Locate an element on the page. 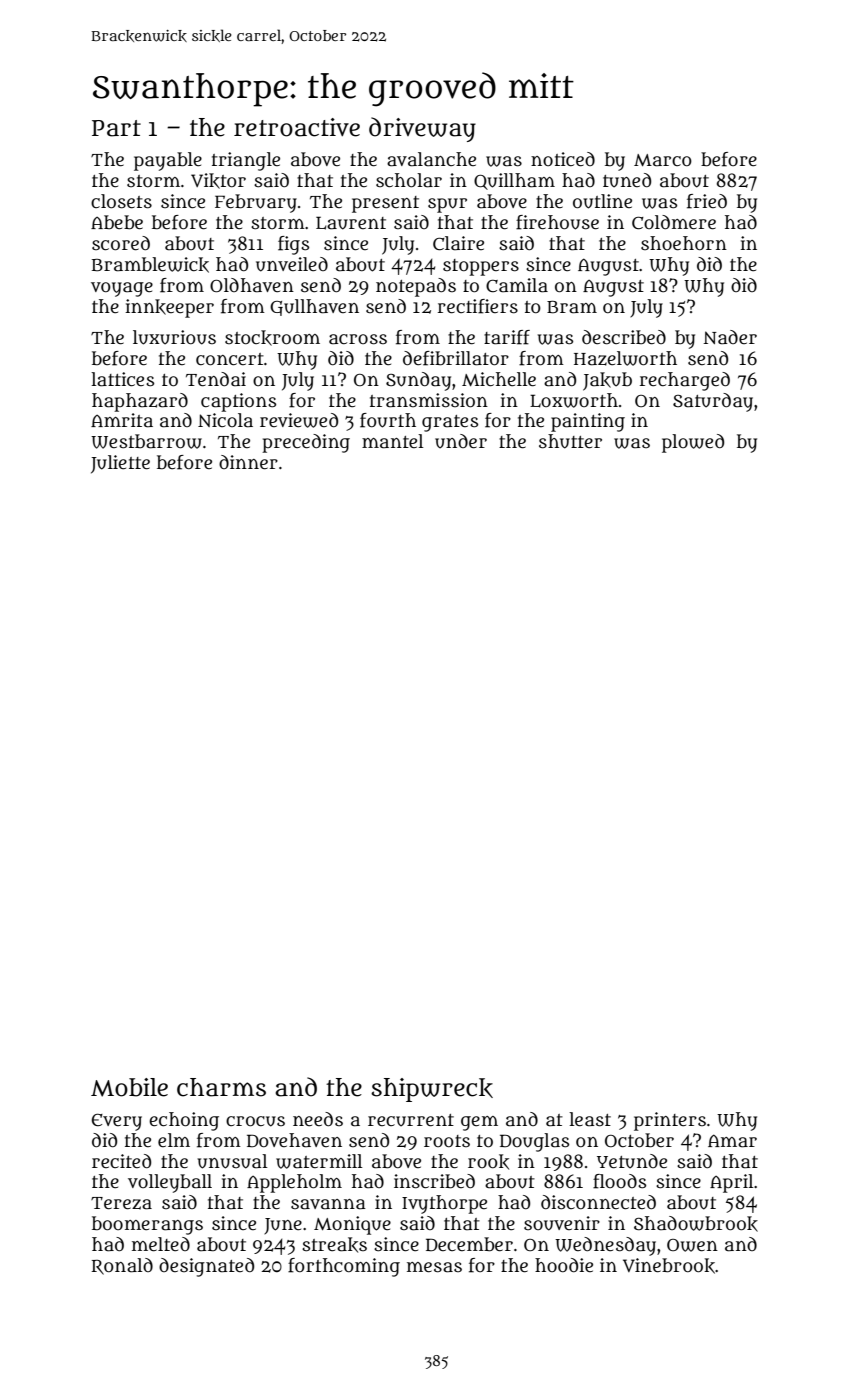 The height and width of the document is (1400, 849). Tendai is located at coordinates (216, 379).
